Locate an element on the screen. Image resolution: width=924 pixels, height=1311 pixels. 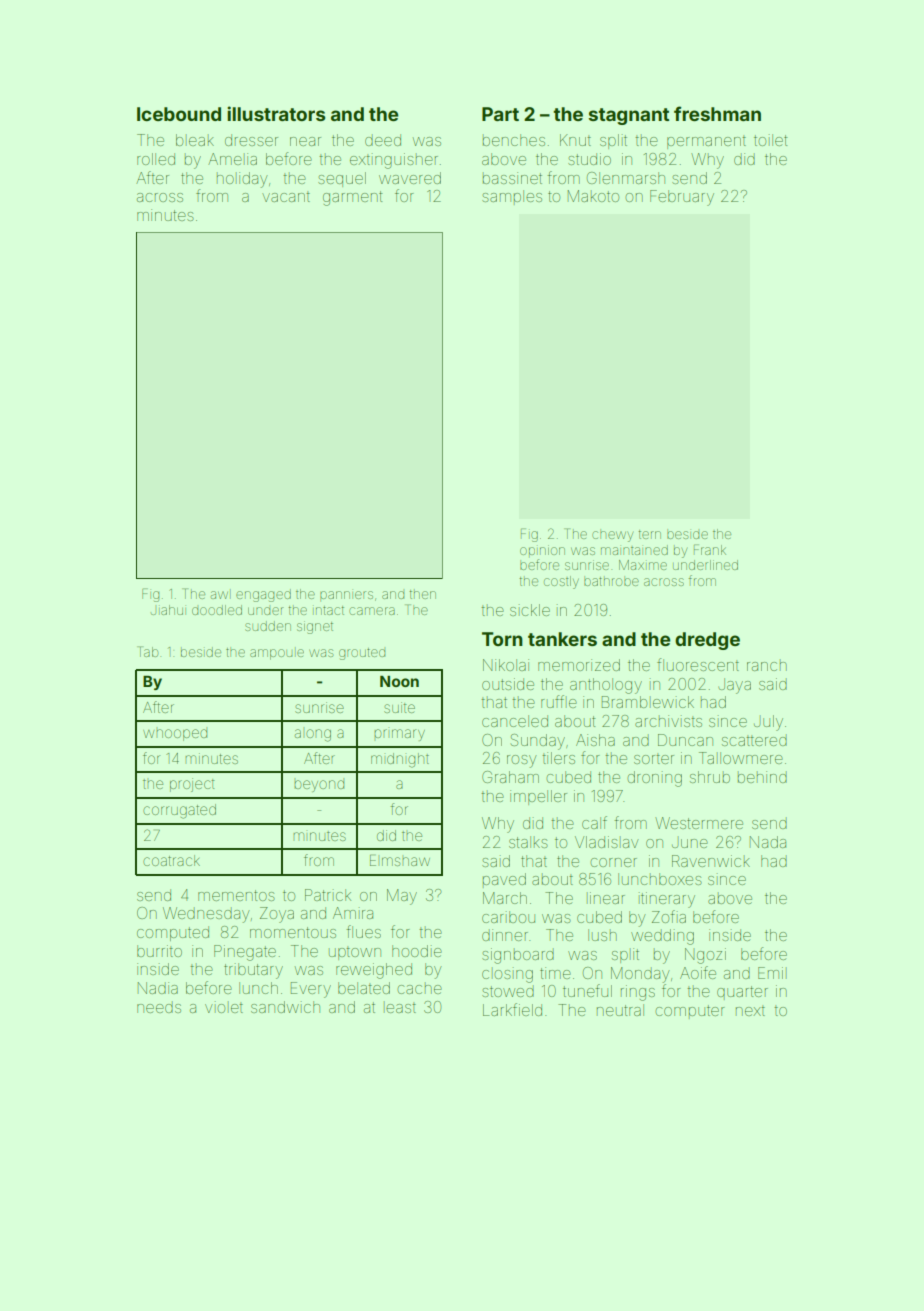
Icebound is located at coordinates (179, 114).
